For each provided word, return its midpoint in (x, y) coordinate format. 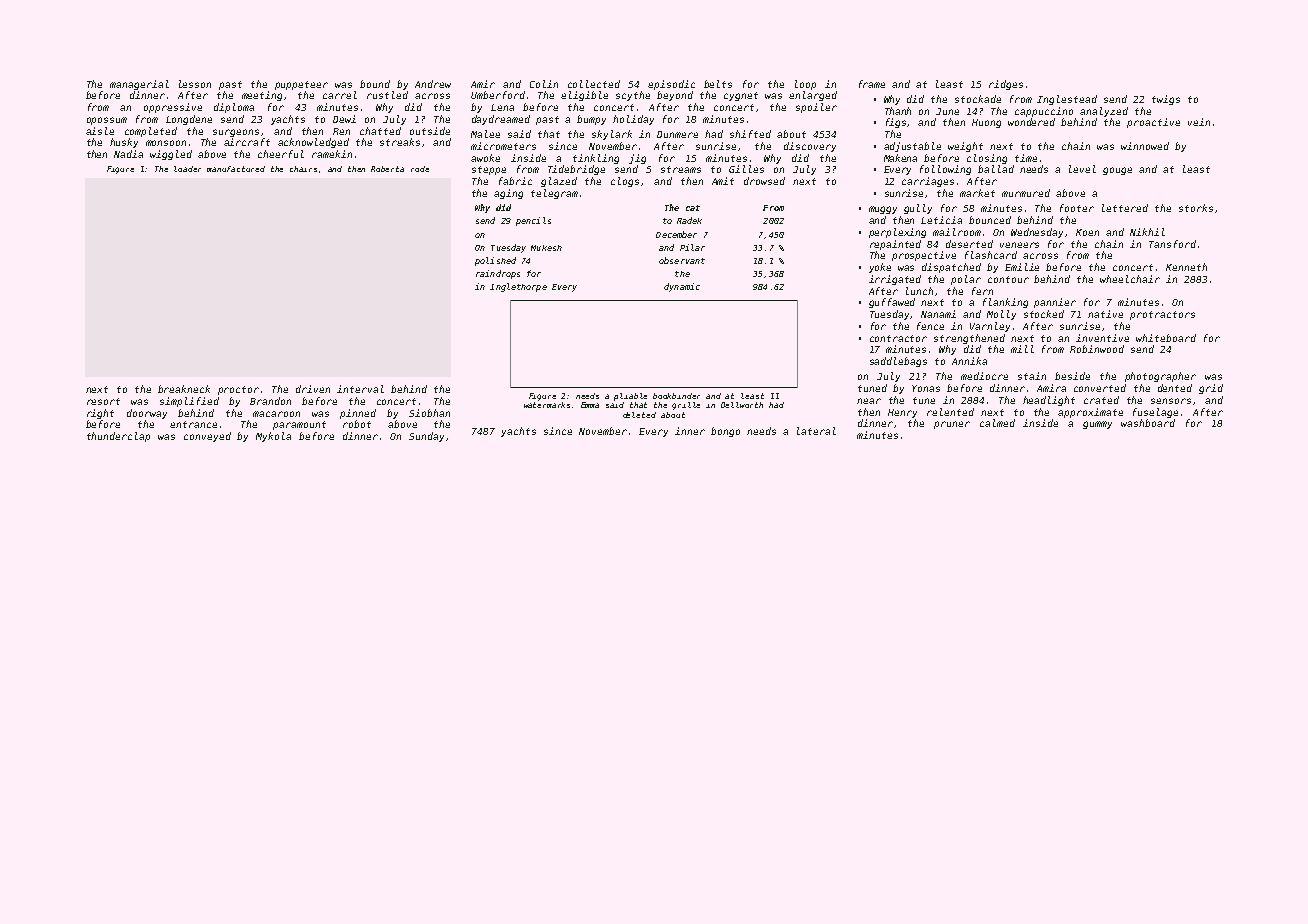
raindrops (498, 274)
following (945, 170)
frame (872, 84)
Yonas (926, 388)
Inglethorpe (518, 287)
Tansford (1172, 244)
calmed (997, 423)
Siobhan (429, 413)
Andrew (433, 84)
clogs (625, 182)
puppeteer (301, 85)
